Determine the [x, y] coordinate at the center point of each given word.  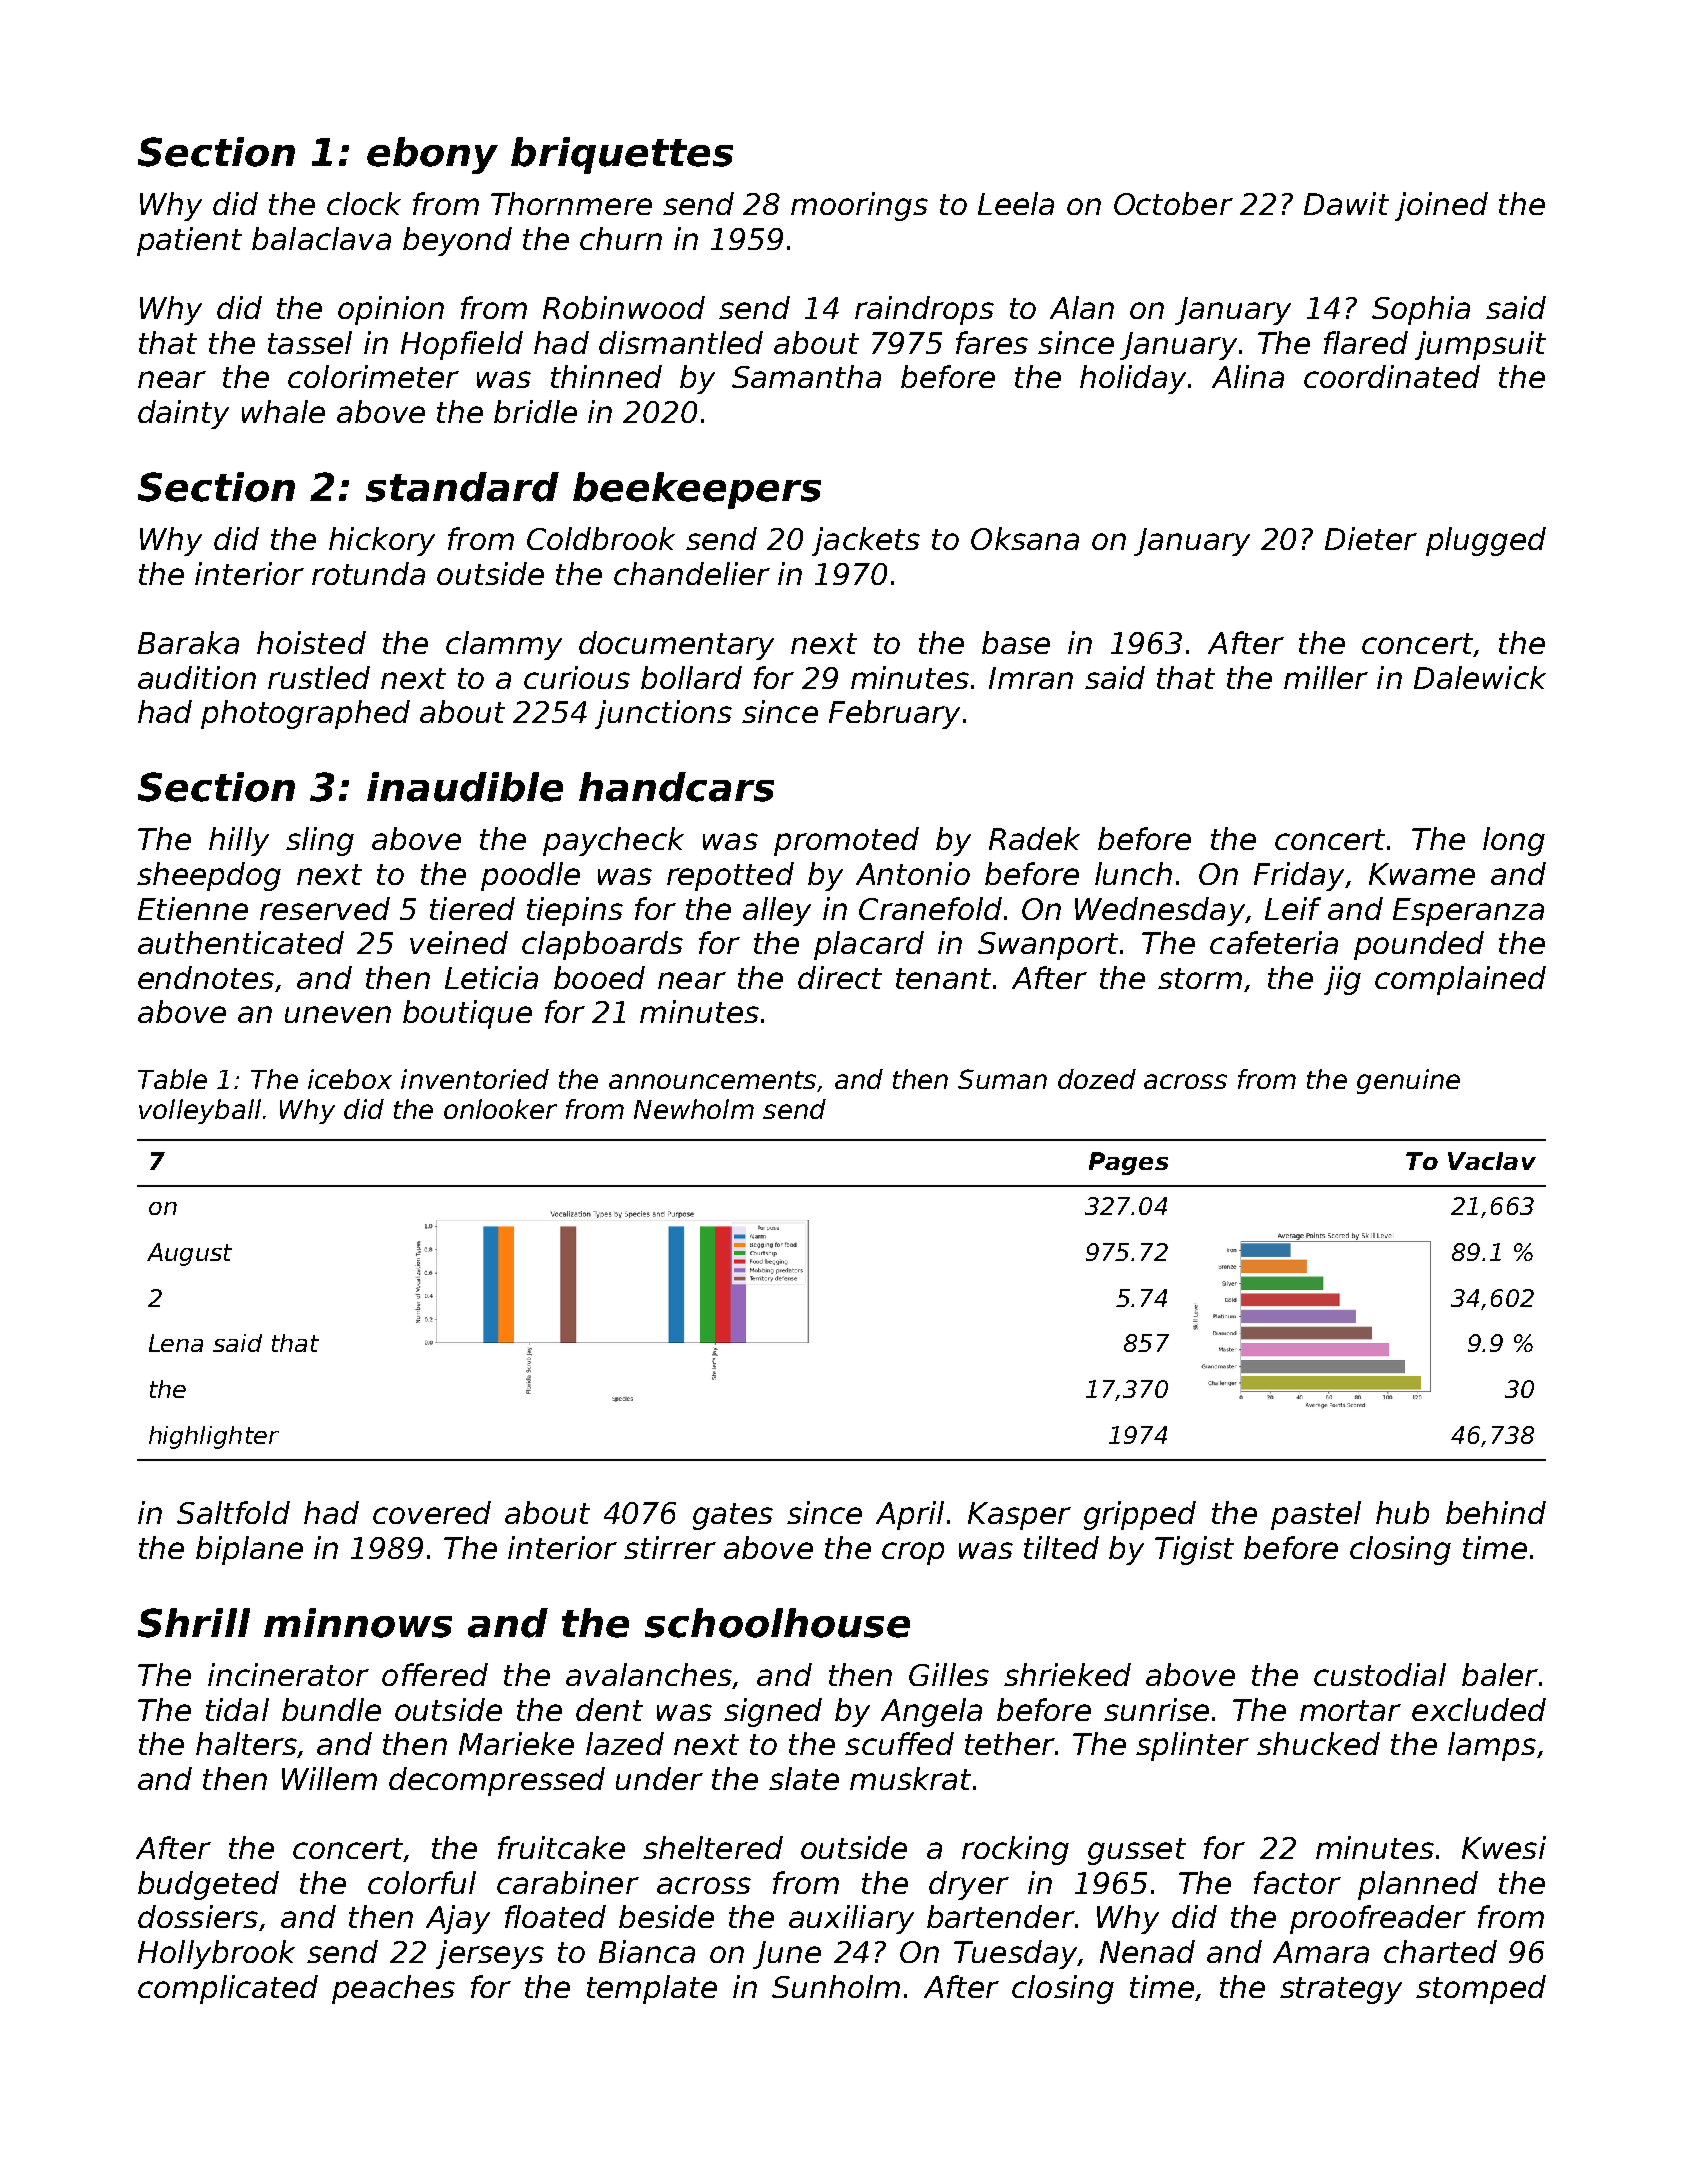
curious [577, 677]
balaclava [321, 238]
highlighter [214, 1437]
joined [1441, 206]
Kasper [1019, 1516]
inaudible [465, 787]
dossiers [198, 1916]
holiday [1133, 379]
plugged [1486, 541]
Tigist [1194, 1550]
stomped [1481, 1989]
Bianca [647, 1951]
